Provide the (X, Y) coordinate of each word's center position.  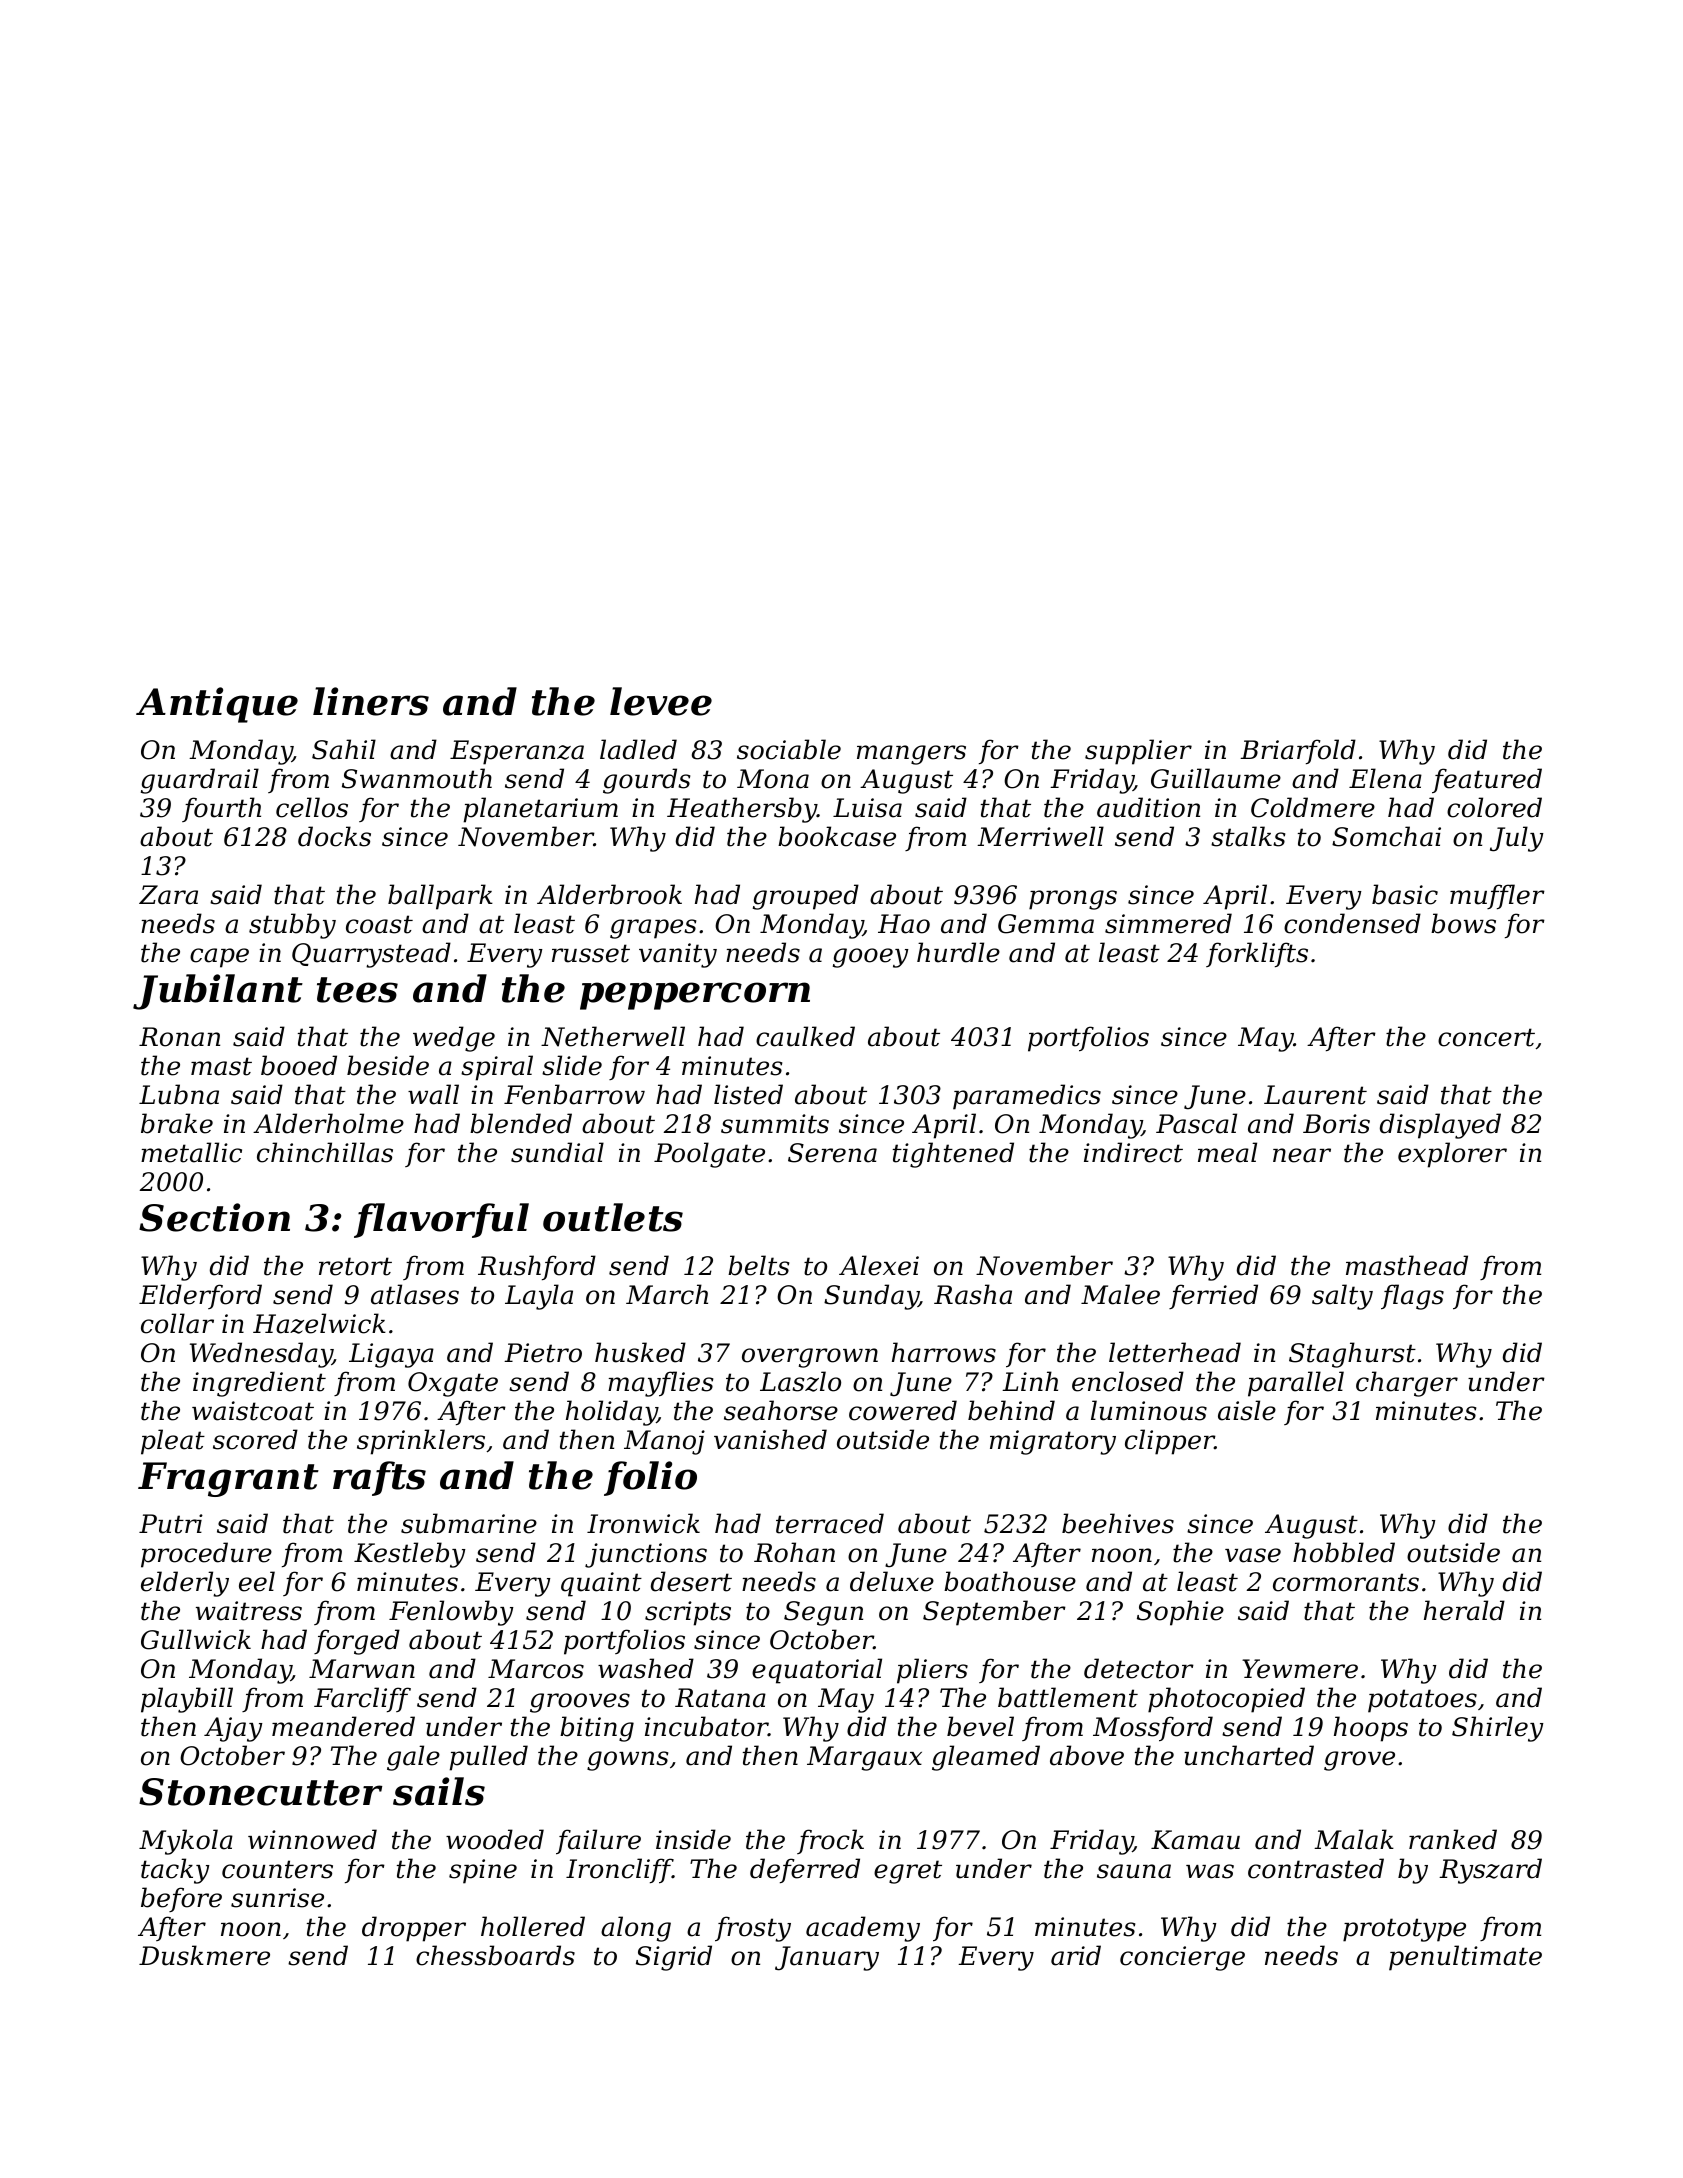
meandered (343, 1726)
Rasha (973, 1294)
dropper (414, 1929)
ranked (1453, 1839)
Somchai (1386, 836)
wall (433, 1094)
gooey (871, 958)
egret (908, 1872)
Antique (217, 705)
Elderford (200, 1296)
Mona (773, 779)
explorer (1452, 1155)
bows (1463, 923)
